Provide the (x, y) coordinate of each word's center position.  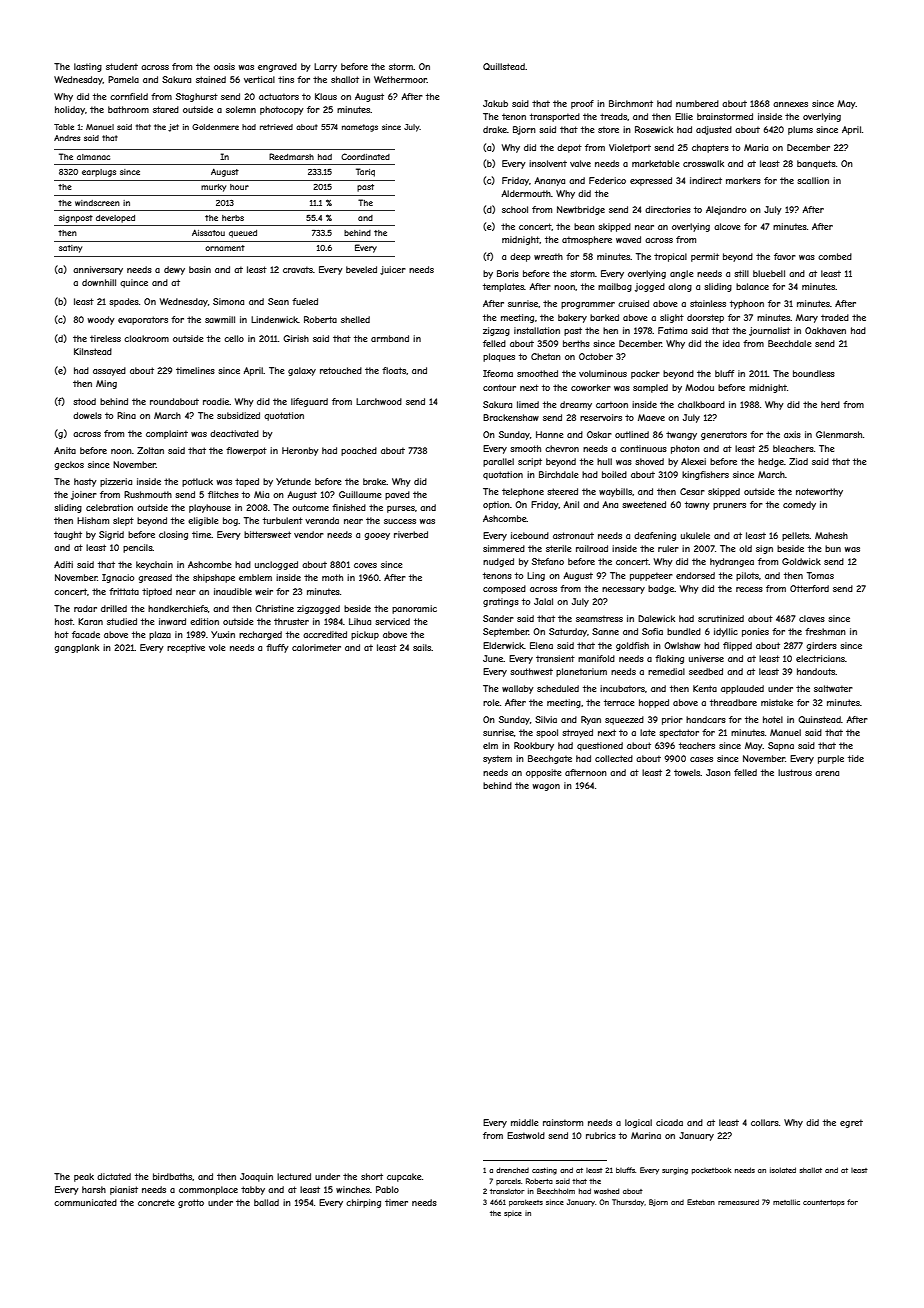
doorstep (705, 318)
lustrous (795, 772)
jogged (650, 287)
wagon (546, 787)
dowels (87, 415)
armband (390, 338)
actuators (279, 96)
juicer (393, 270)
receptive (186, 648)
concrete (156, 1202)
